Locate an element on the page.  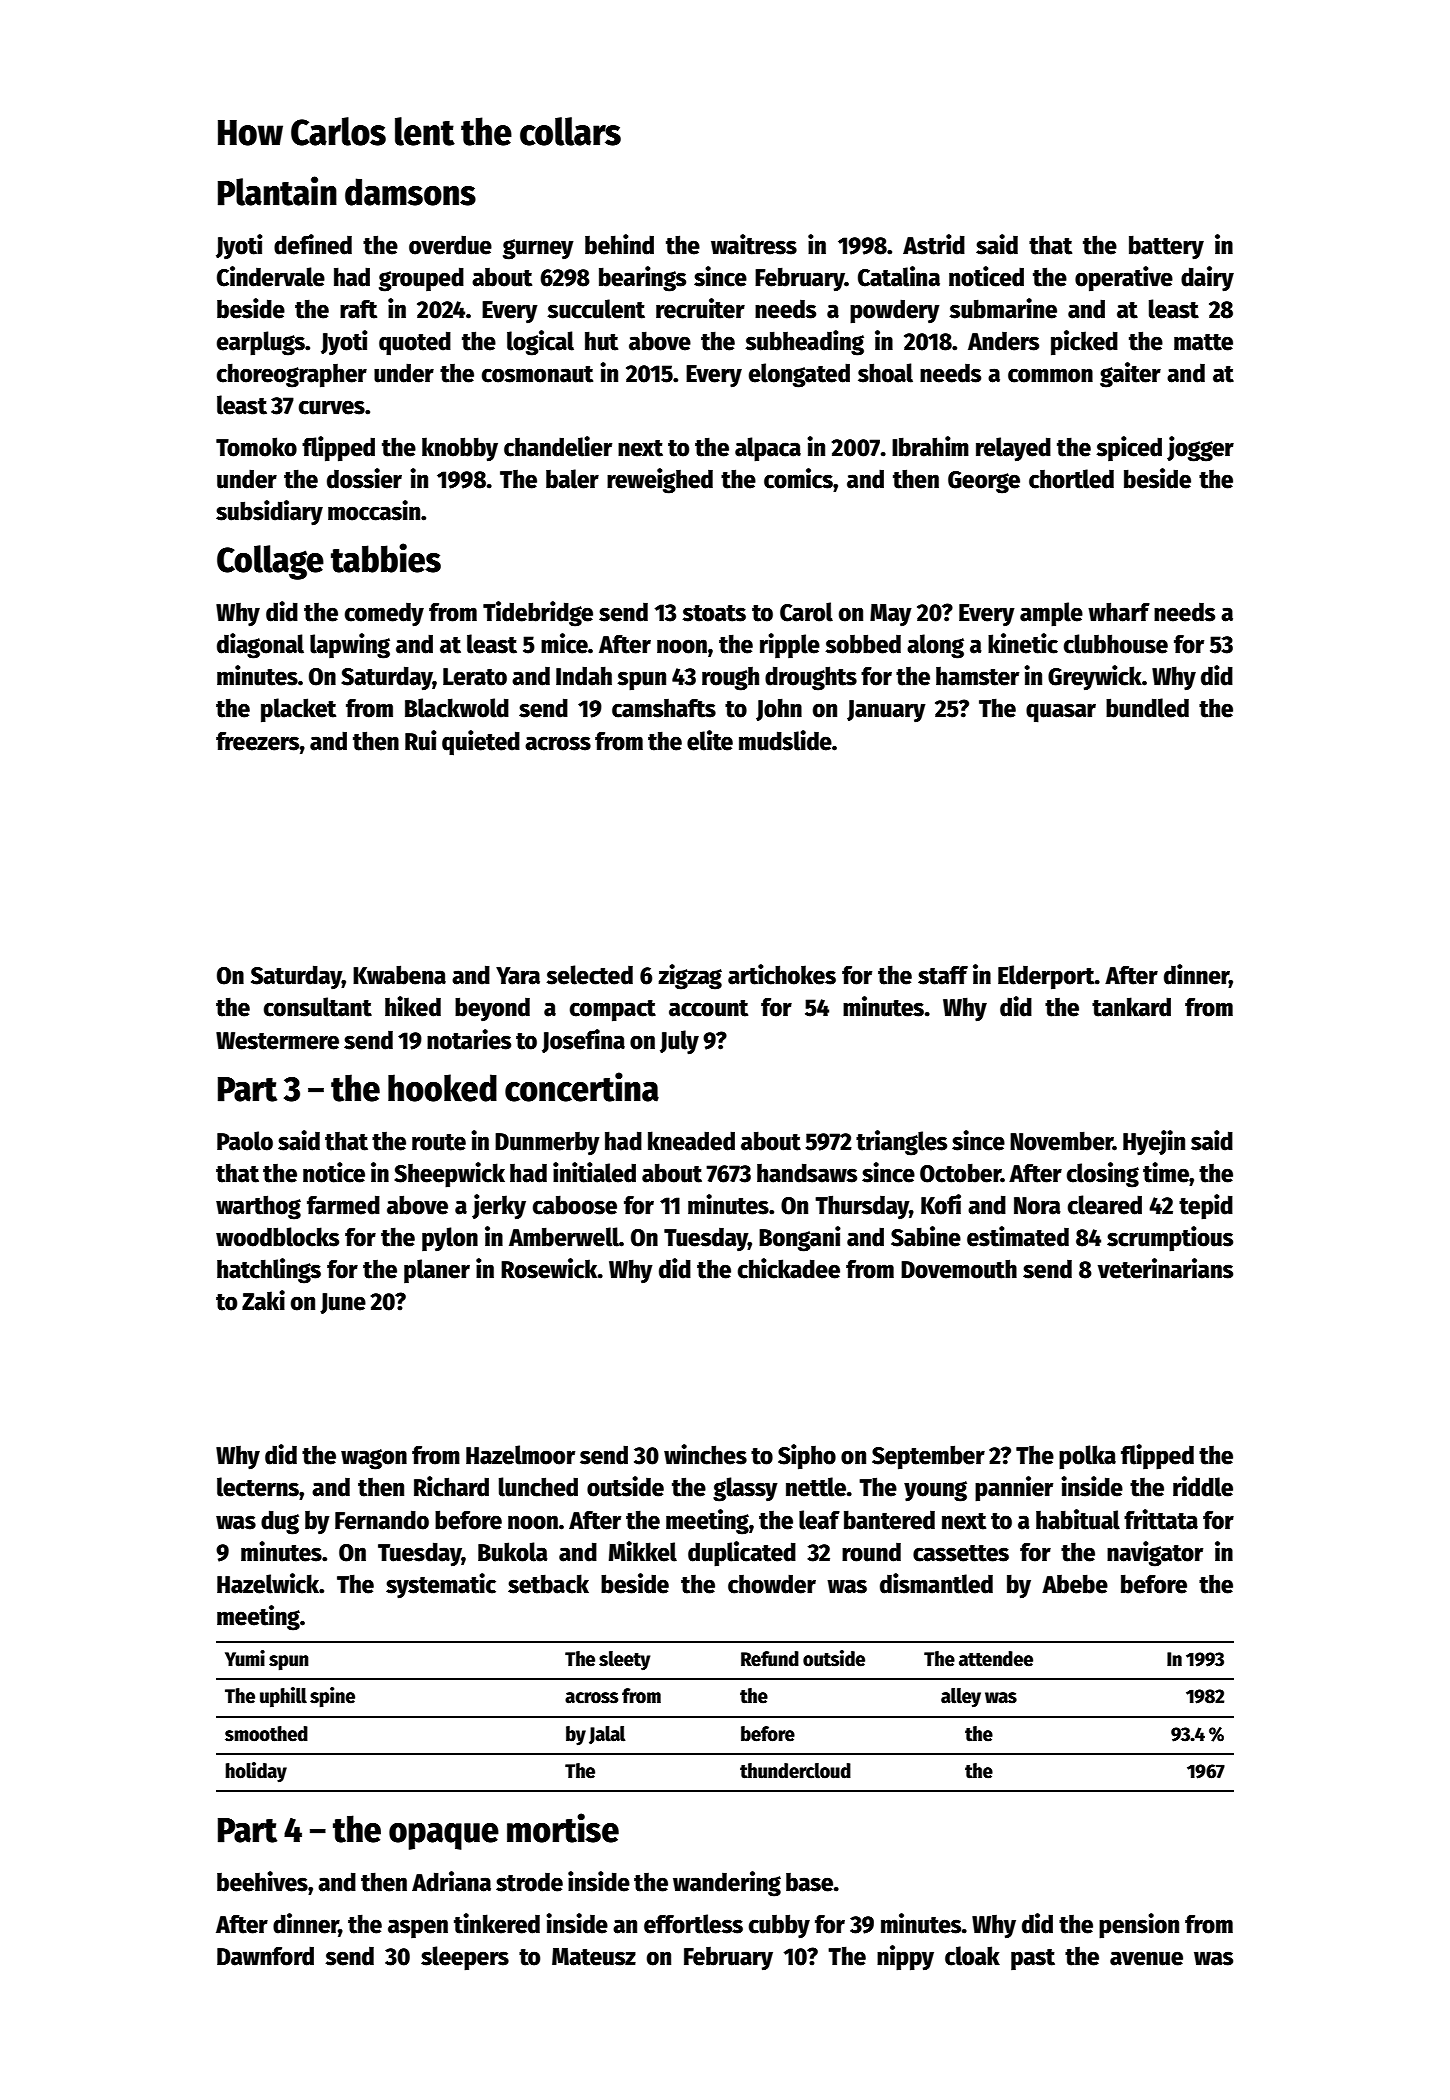
operative is located at coordinates (1124, 279).
